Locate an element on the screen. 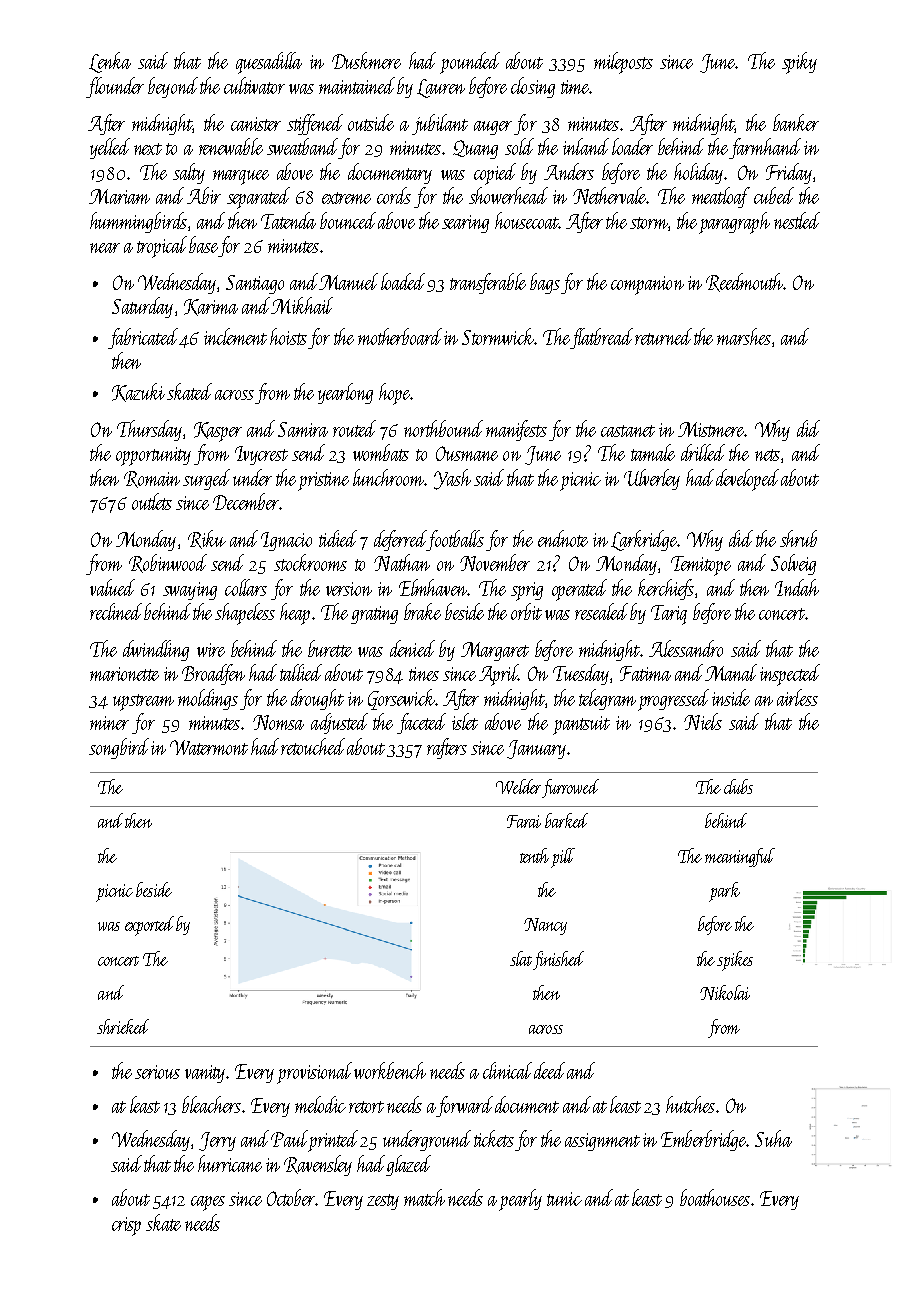 This screenshot has height=1316, width=908. sweatband is located at coordinates (302, 146).
